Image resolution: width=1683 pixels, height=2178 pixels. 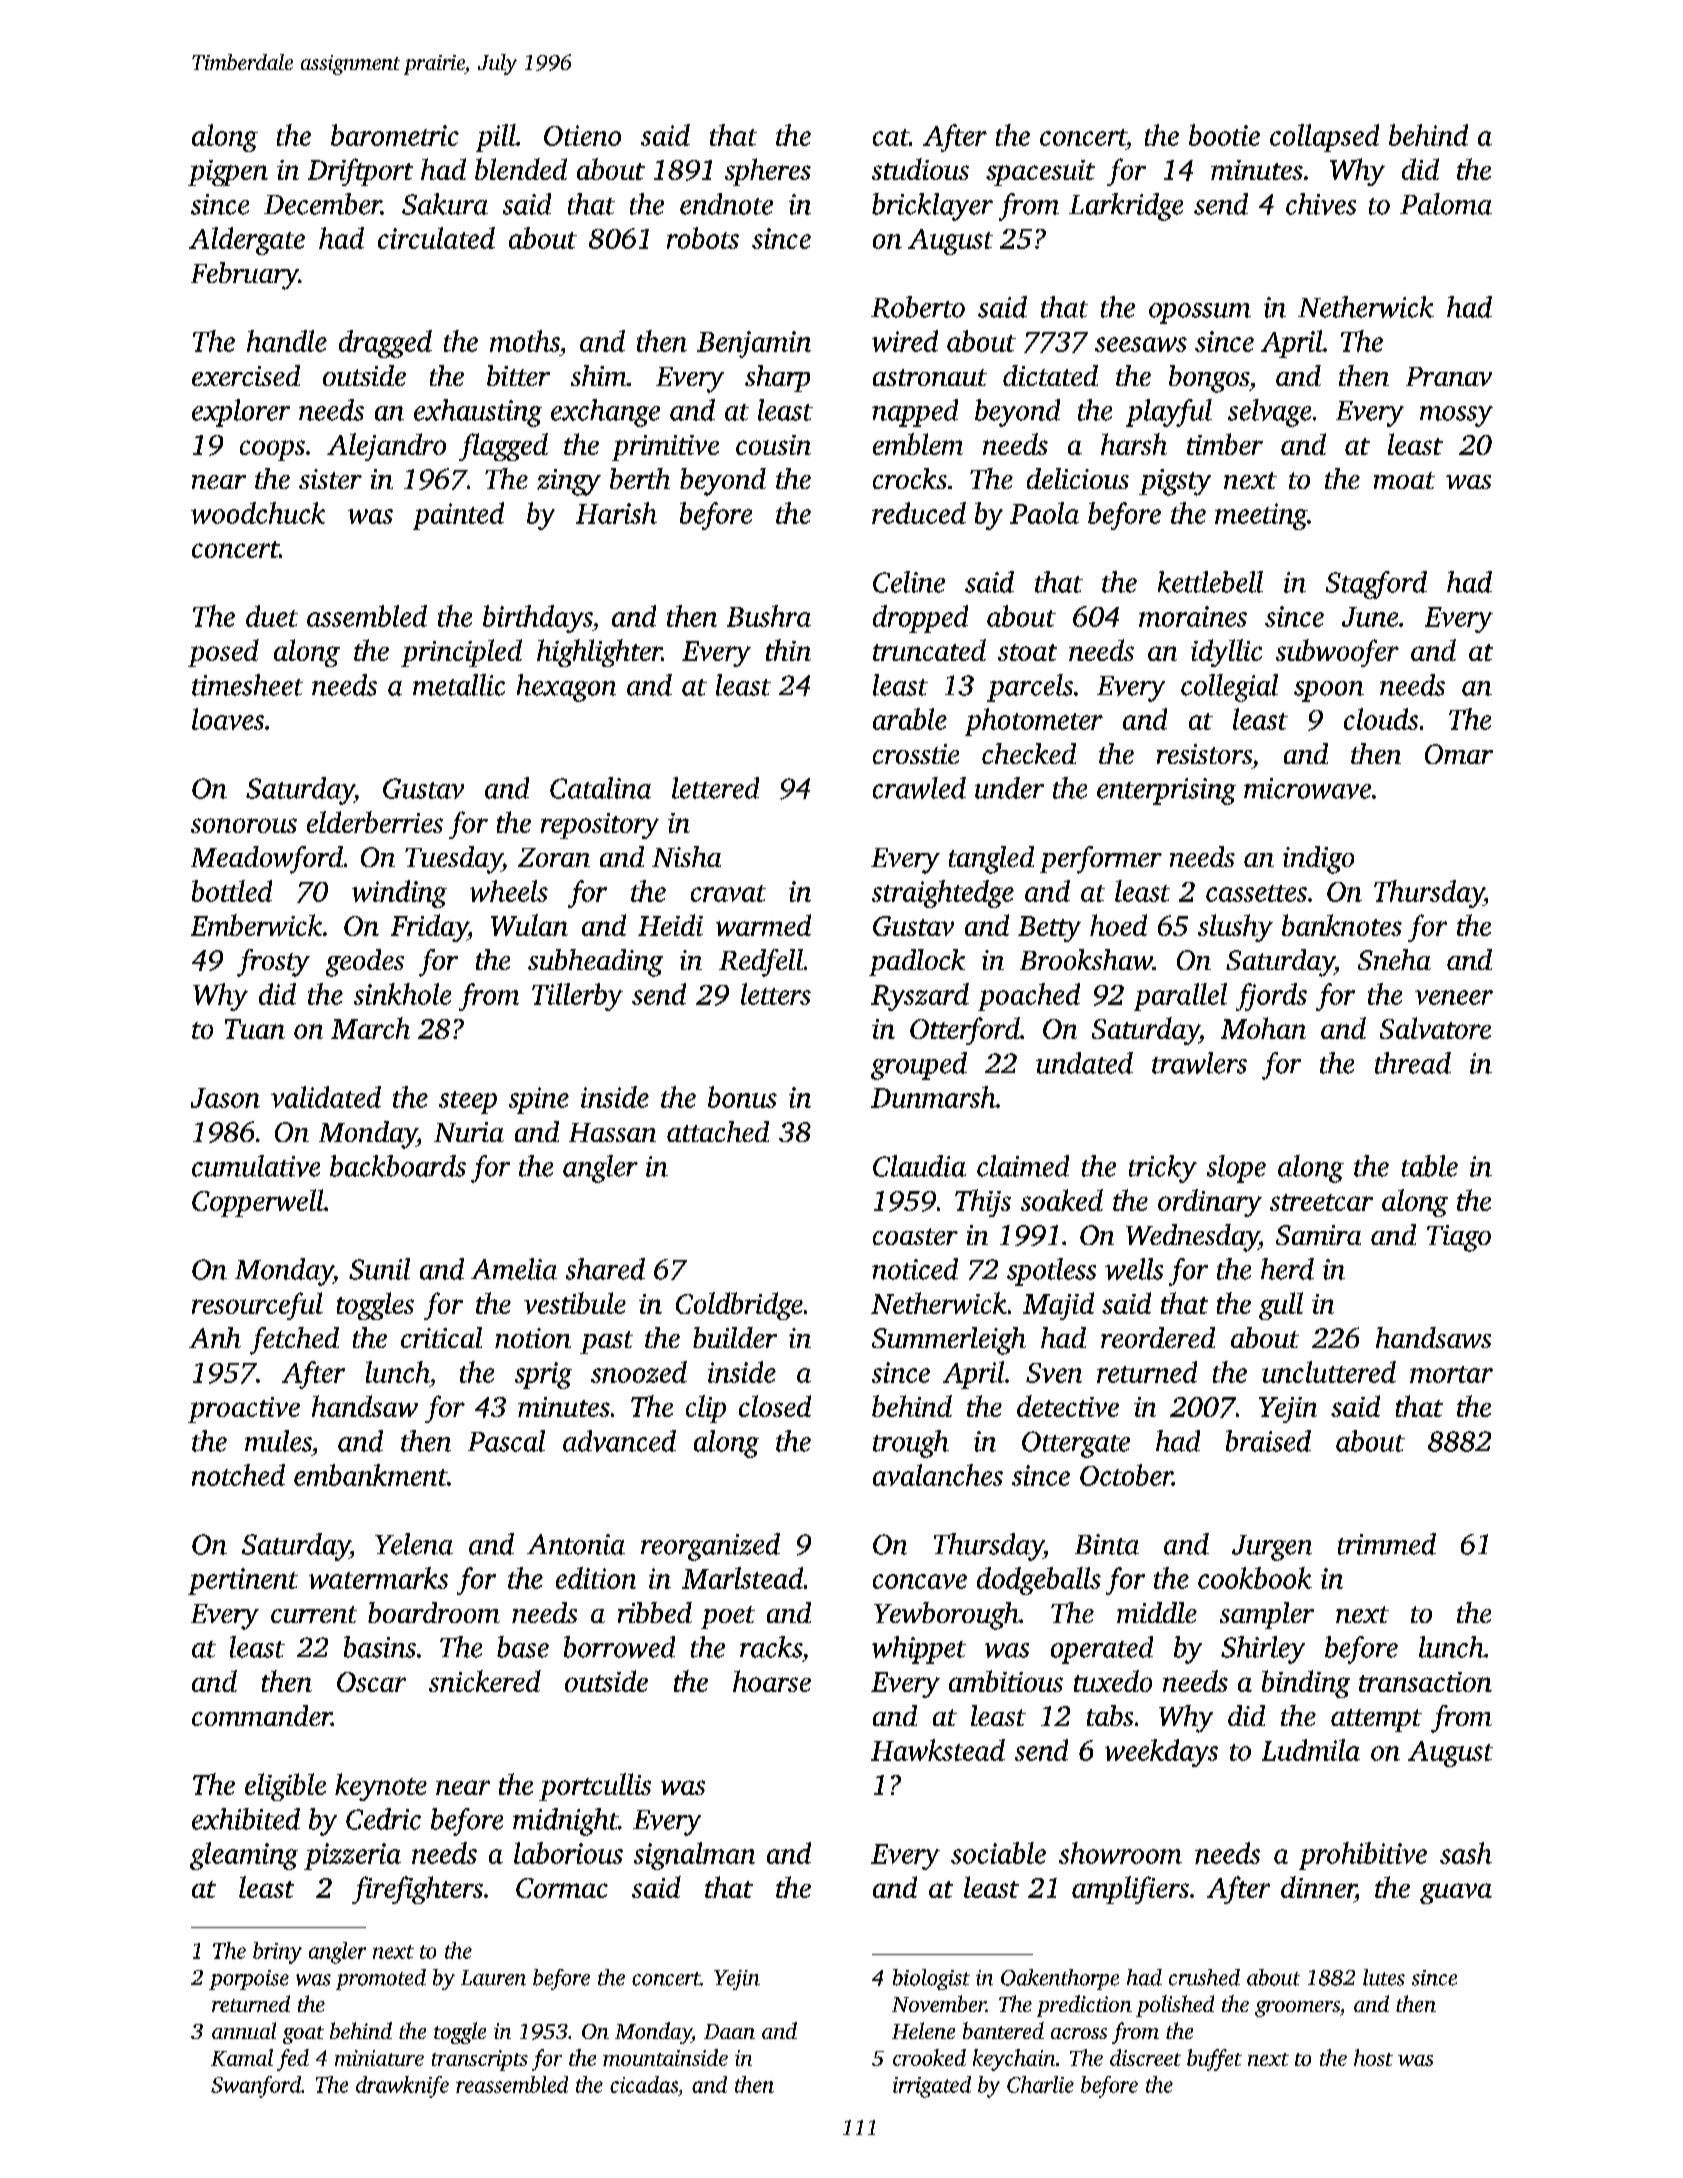 I want to click on bootie, so click(x=1224, y=135).
